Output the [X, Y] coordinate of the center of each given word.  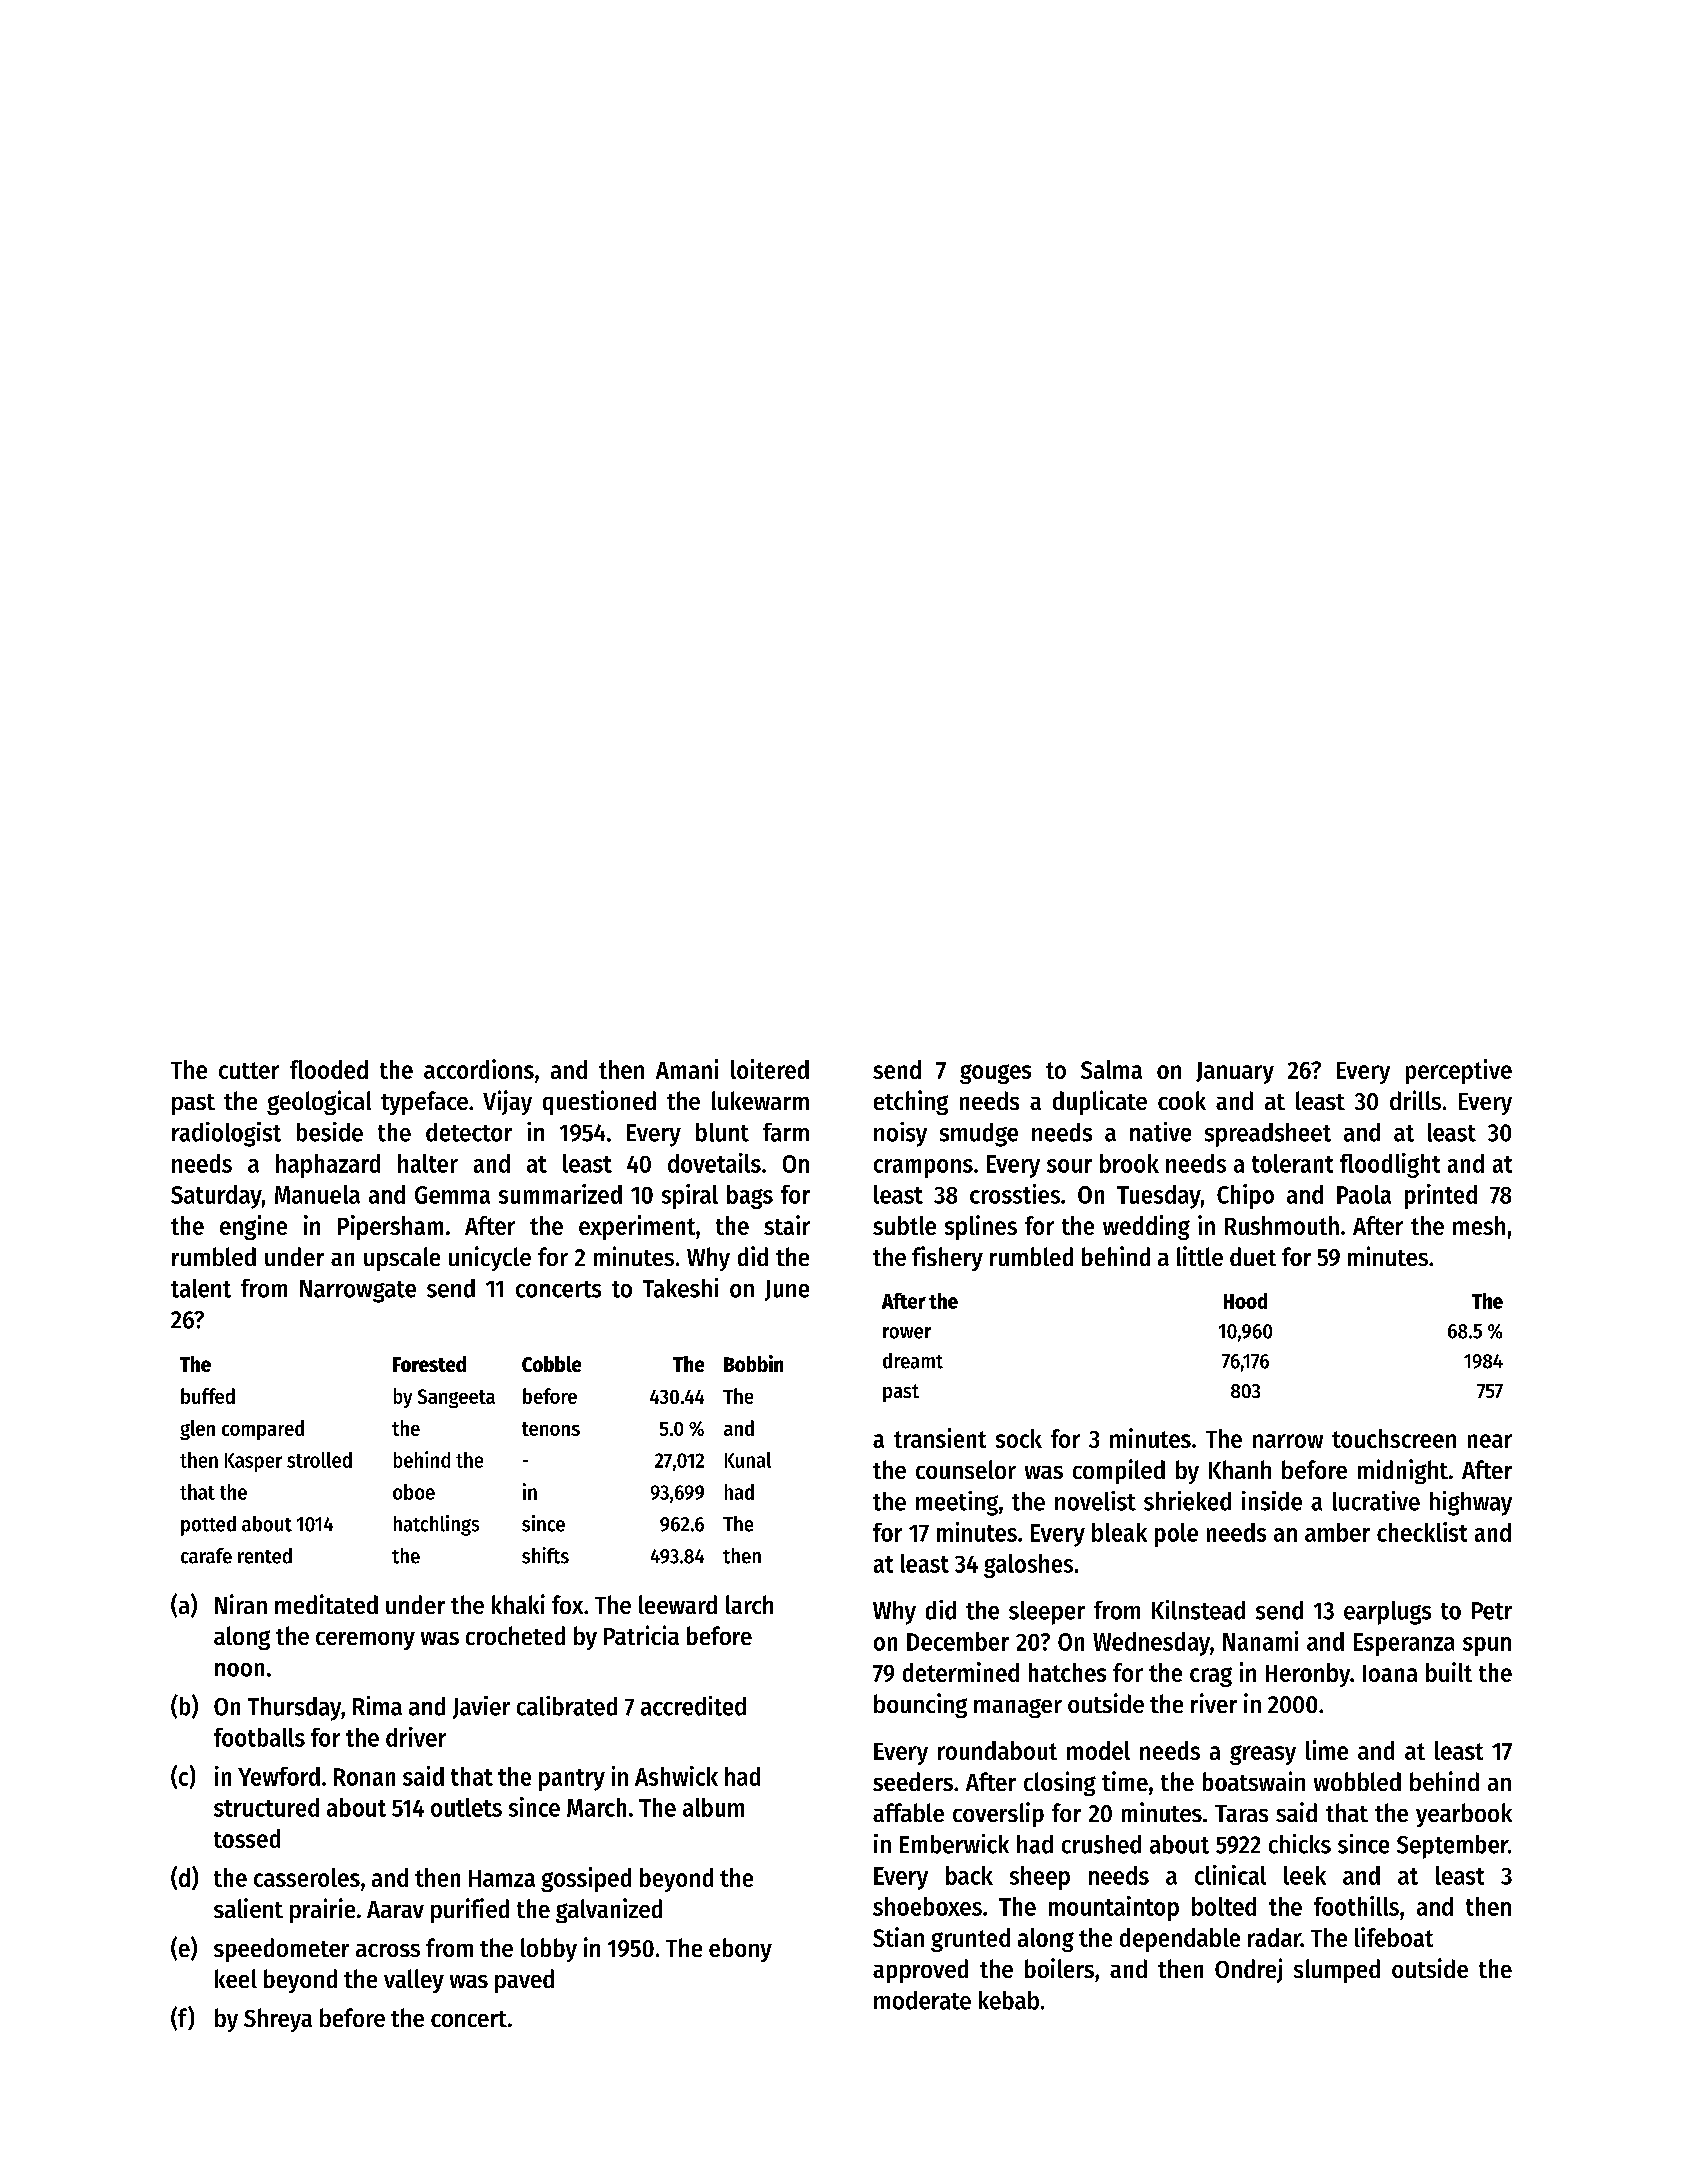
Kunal [748, 1460]
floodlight [1390, 1165]
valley [414, 1981]
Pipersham [390, 1227]
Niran [241, 1604]
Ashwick [676, 1776]
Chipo [1245, 1196]
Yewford [279, 1776]
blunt [722, 1132]
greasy [1263, 1755]
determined [961, 1672]
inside [1272, 1501]
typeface [424, 1103]
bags [750, 1197]
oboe [414, 1492]
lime [1327, 1750]
